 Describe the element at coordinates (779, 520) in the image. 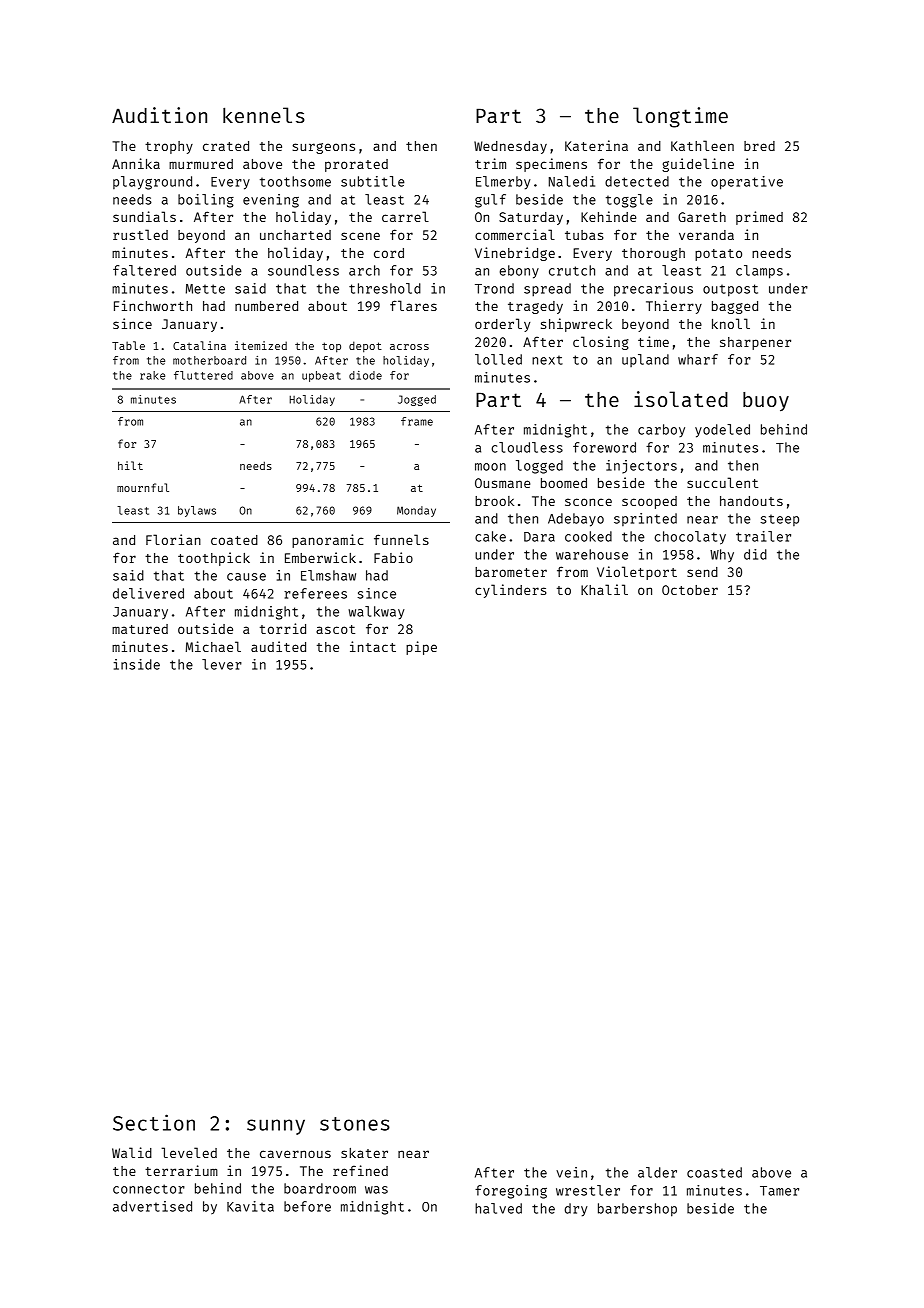

I see `steep` at that location.
